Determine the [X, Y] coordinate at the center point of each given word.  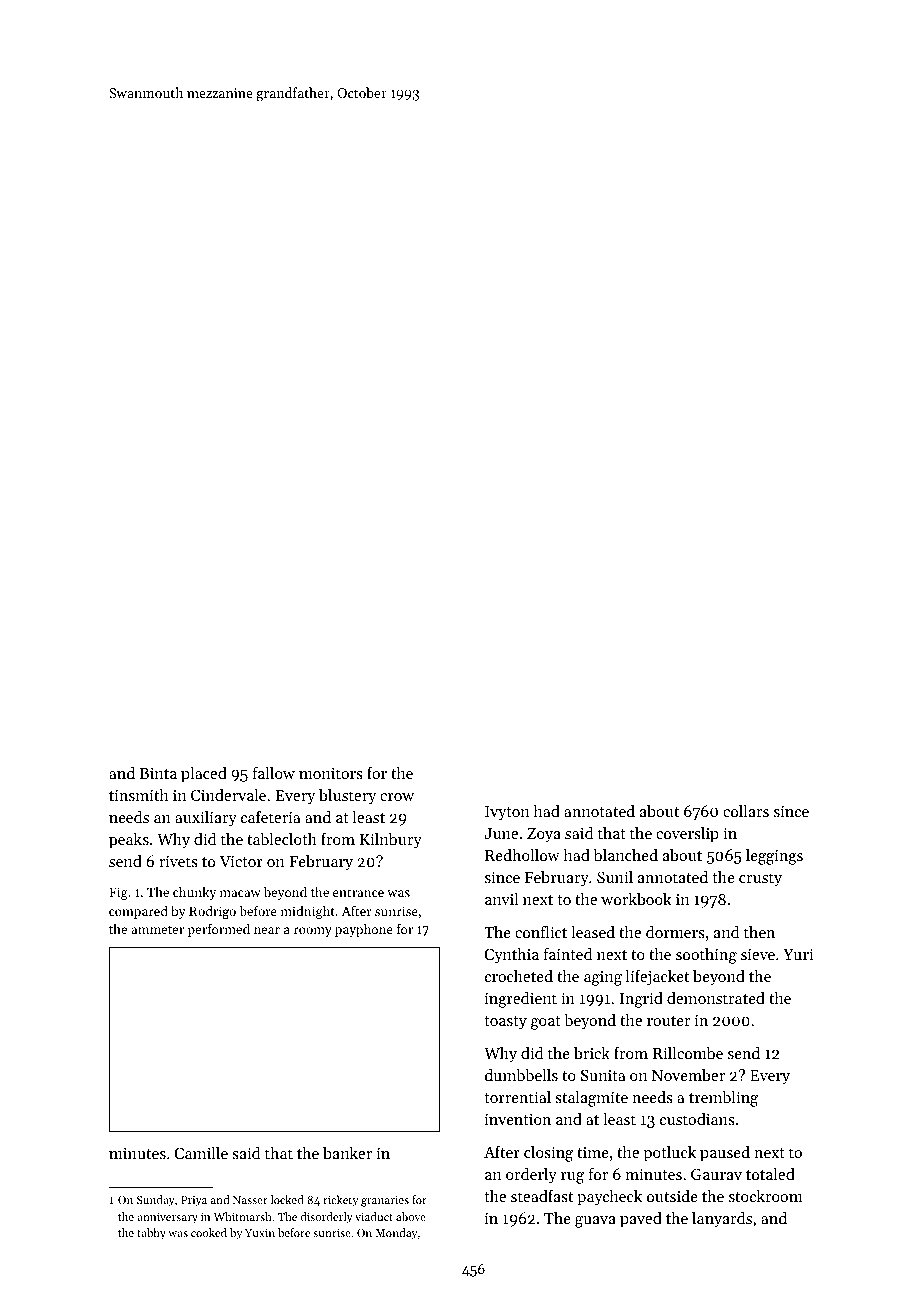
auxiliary [206, 819]
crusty [760, 880]
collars [746, 811]
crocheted [519, 976]
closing [548, 1154]
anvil [501, 899]
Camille [201, 1153]
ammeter [157, 930]
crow [397, 797]
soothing [706, 956]
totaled [770, 1174]
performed [219, 930]
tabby [151, 1234]
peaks [129, 841]
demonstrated [716, 998]
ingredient [521, 1000]
